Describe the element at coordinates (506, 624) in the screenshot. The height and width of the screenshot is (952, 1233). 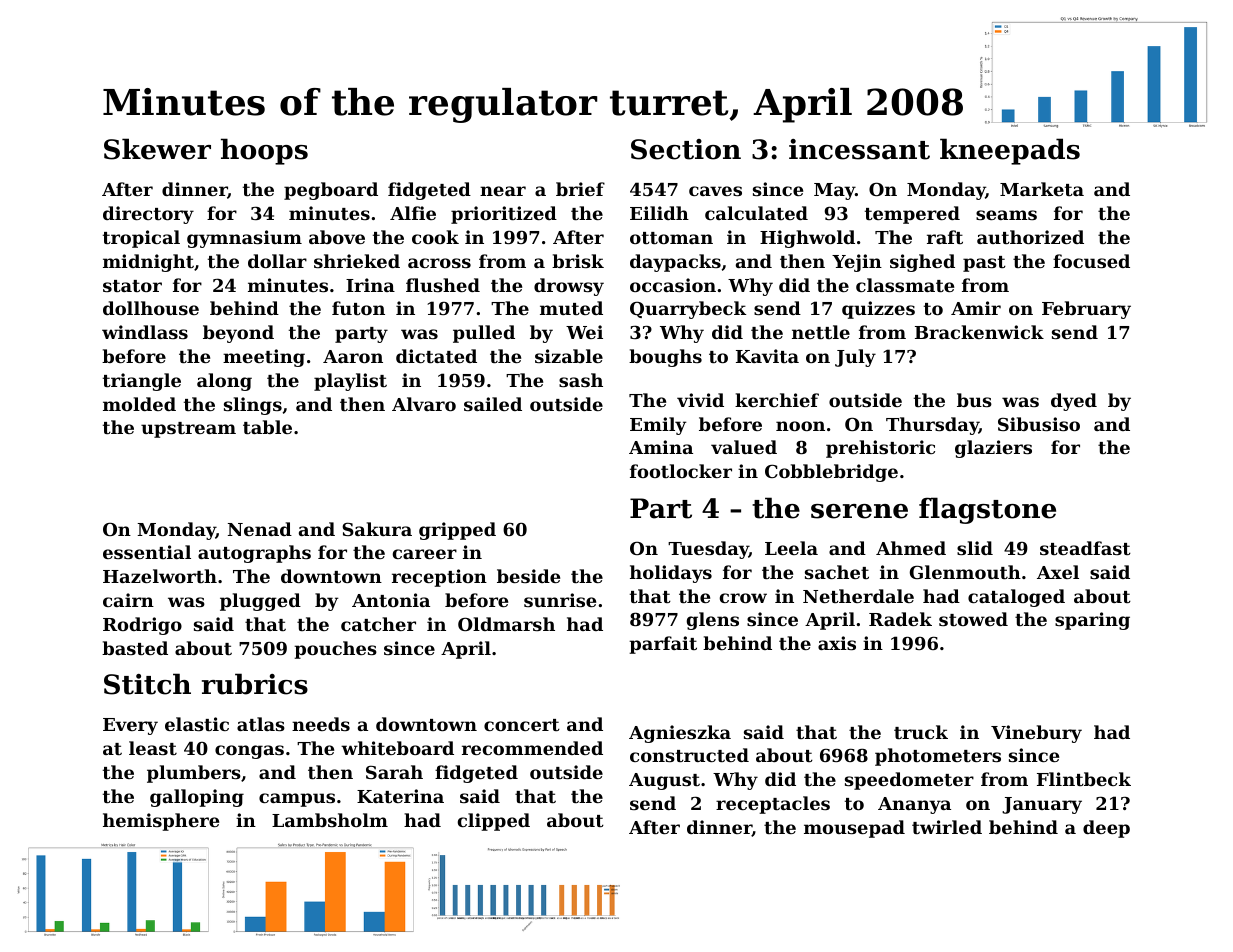
I see `Oldmarsh` at that location.
